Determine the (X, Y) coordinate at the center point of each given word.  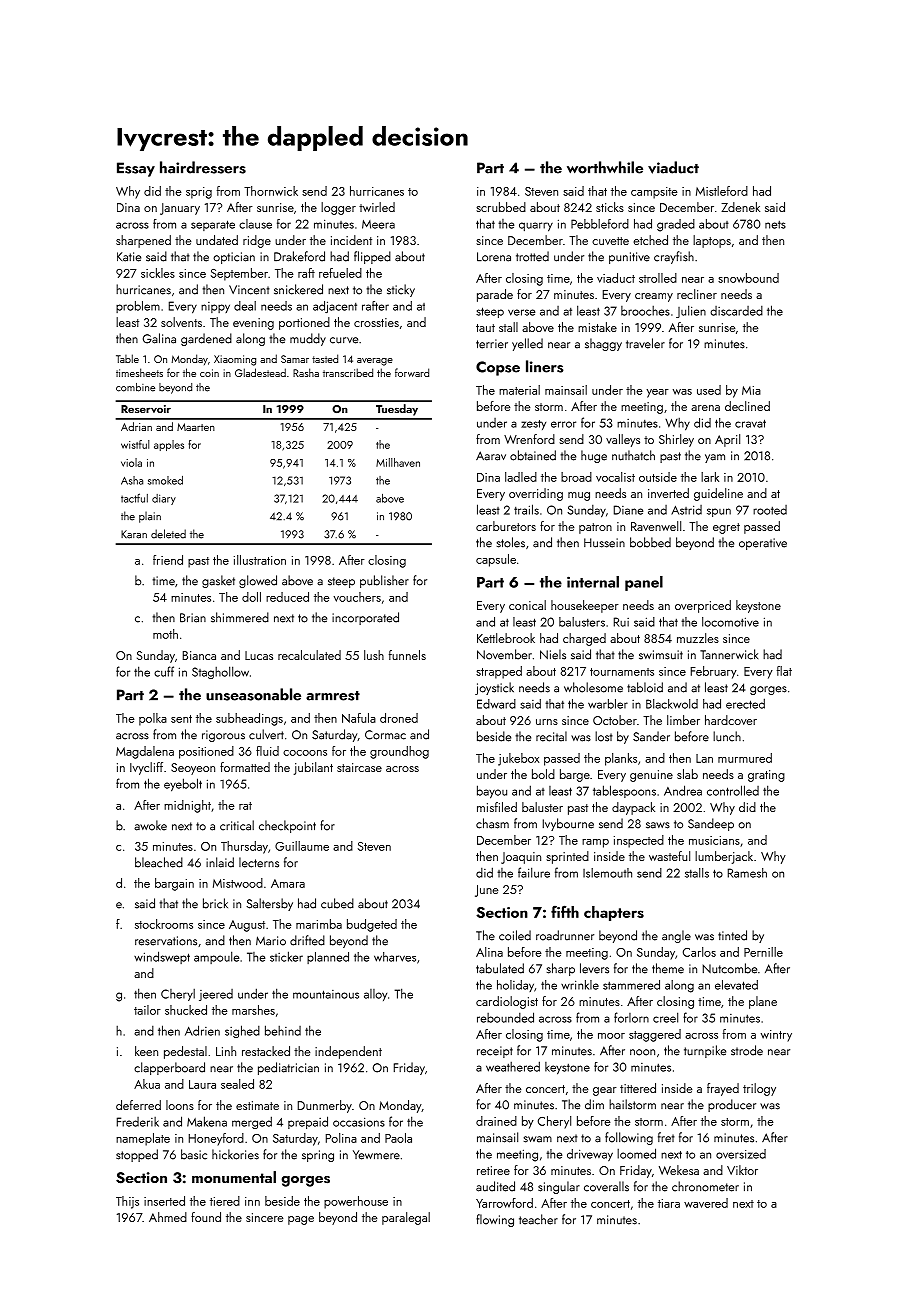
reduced (287, 597)
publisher (384, 581)
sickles (158, 273)
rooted (770, 510)
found (206, 1217)
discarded (736, 311)
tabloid (645, 687)
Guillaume (302, 846)
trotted (532, 256)
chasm (492, 823)
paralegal (406, 1218)
